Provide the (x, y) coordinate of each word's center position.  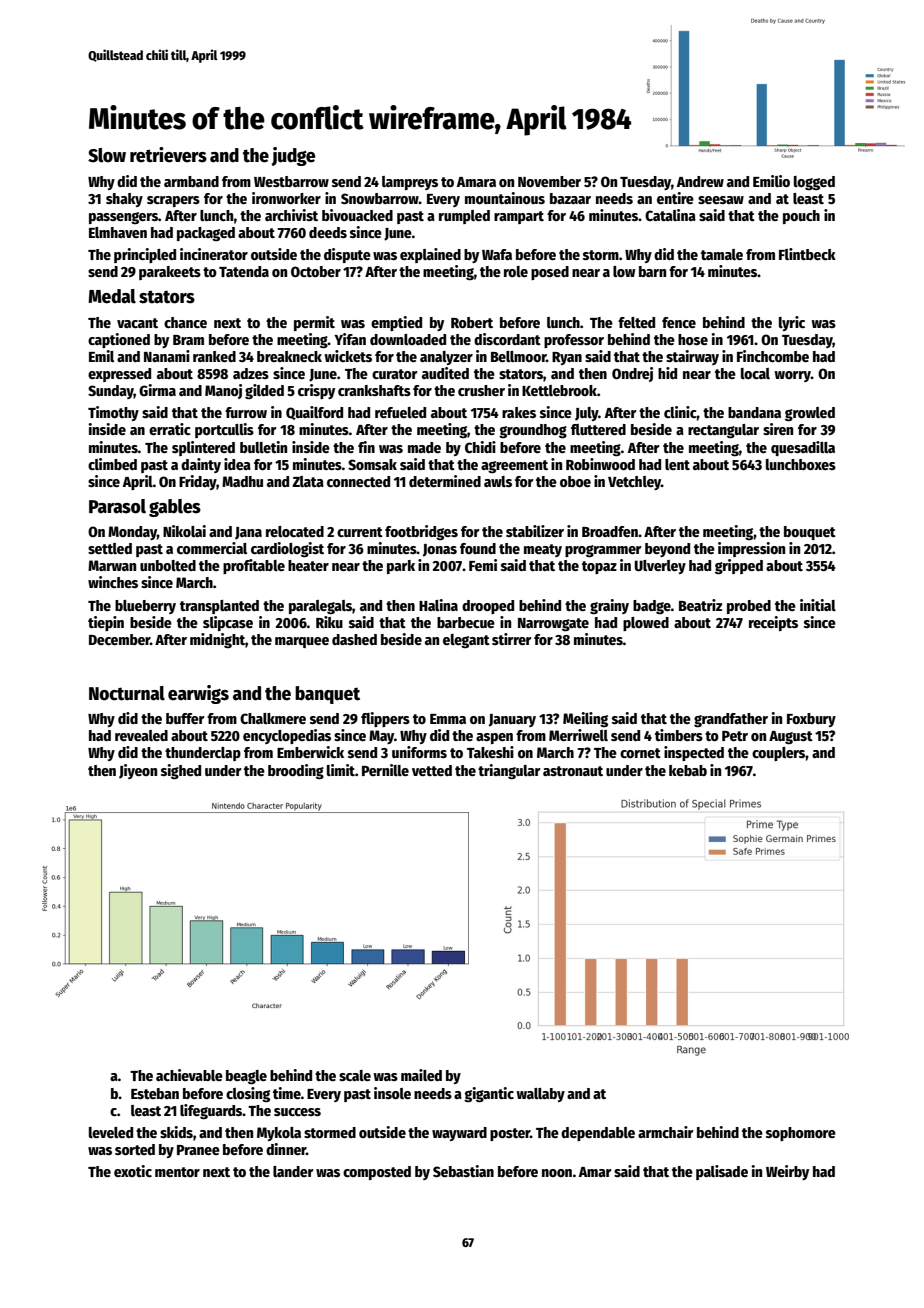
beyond (667, 550)
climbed (112, 464)
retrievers (168, 155)
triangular (509, 771)
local (755, 373)
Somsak (372, 464)
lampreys (410, 183)
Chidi (480, 447)
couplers (779, 754)
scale (355, 1075)
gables (175, 508)
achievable (189, 1075)
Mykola (279, 1134)
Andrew (700, 181)
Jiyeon (138, 771)
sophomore (801, 1134)
